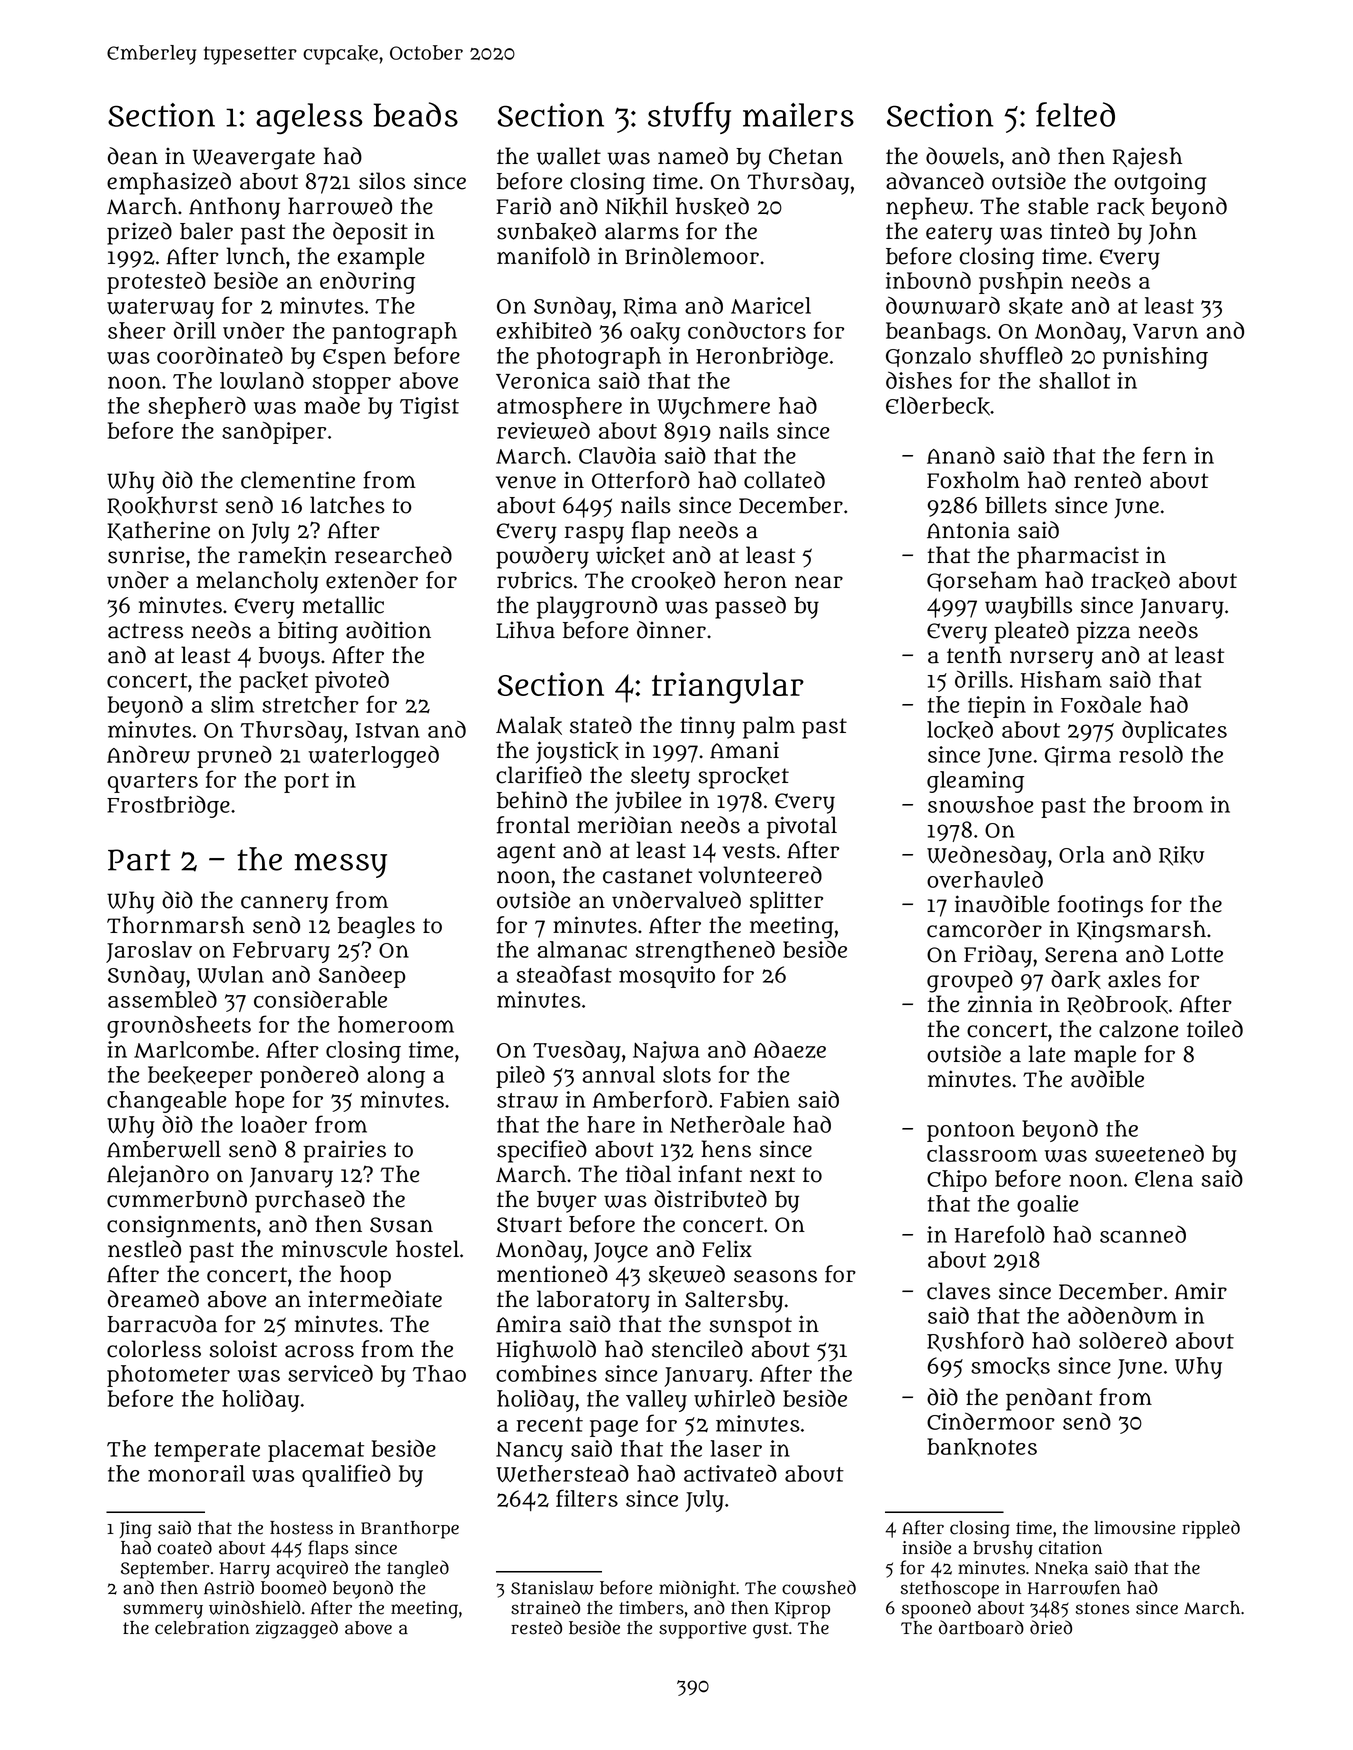 Image resolution: width=1353 pixels, height=1750 pixels. Describe the element at coordinates (544, 330) in the screenshot. I see `exhibited` at that location.
